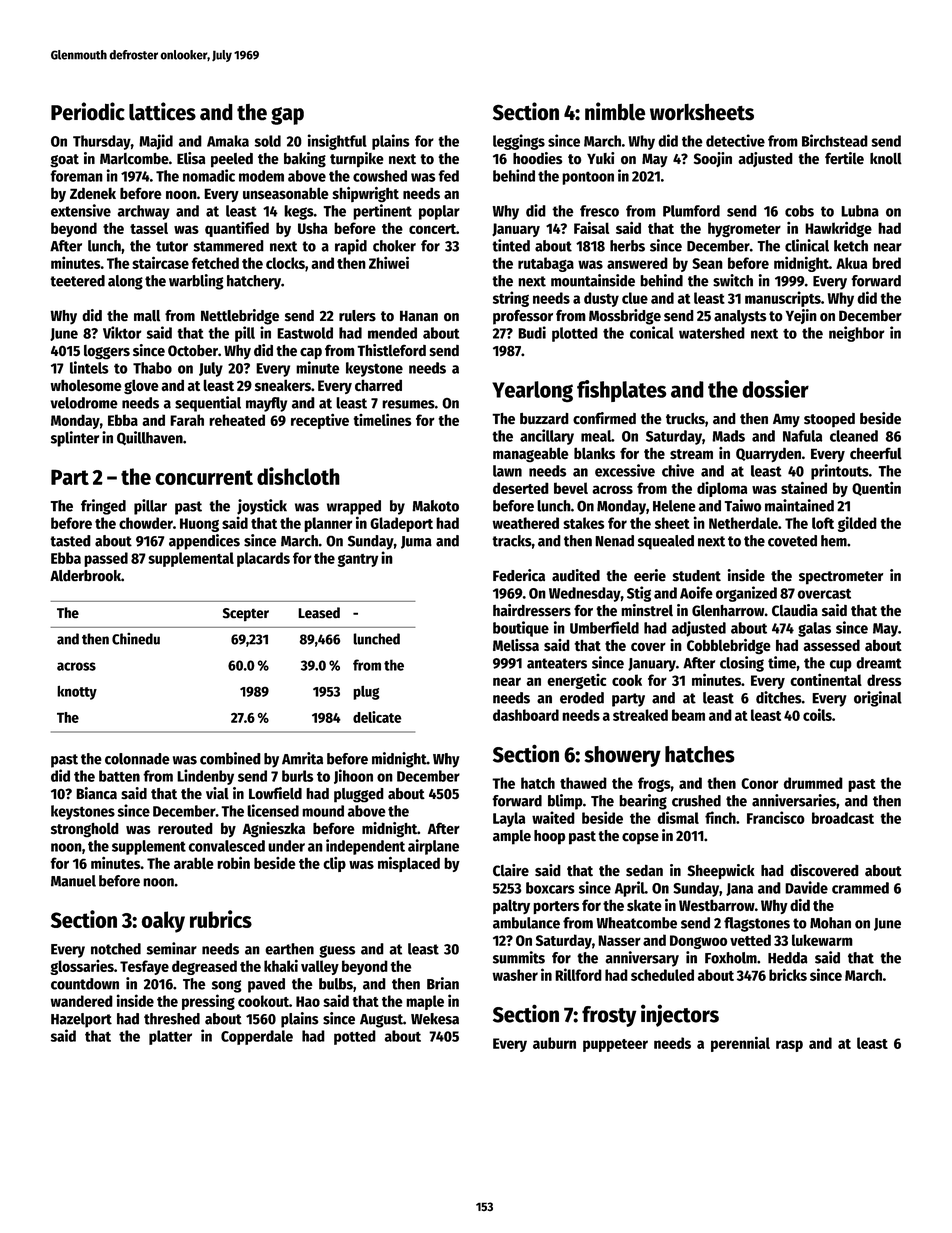 The height and width of the screenshot is (1233, 952). What do you see at coordinates (230, 758) in the screenshot?
I see `combined` at bounding box center [230, 758].
